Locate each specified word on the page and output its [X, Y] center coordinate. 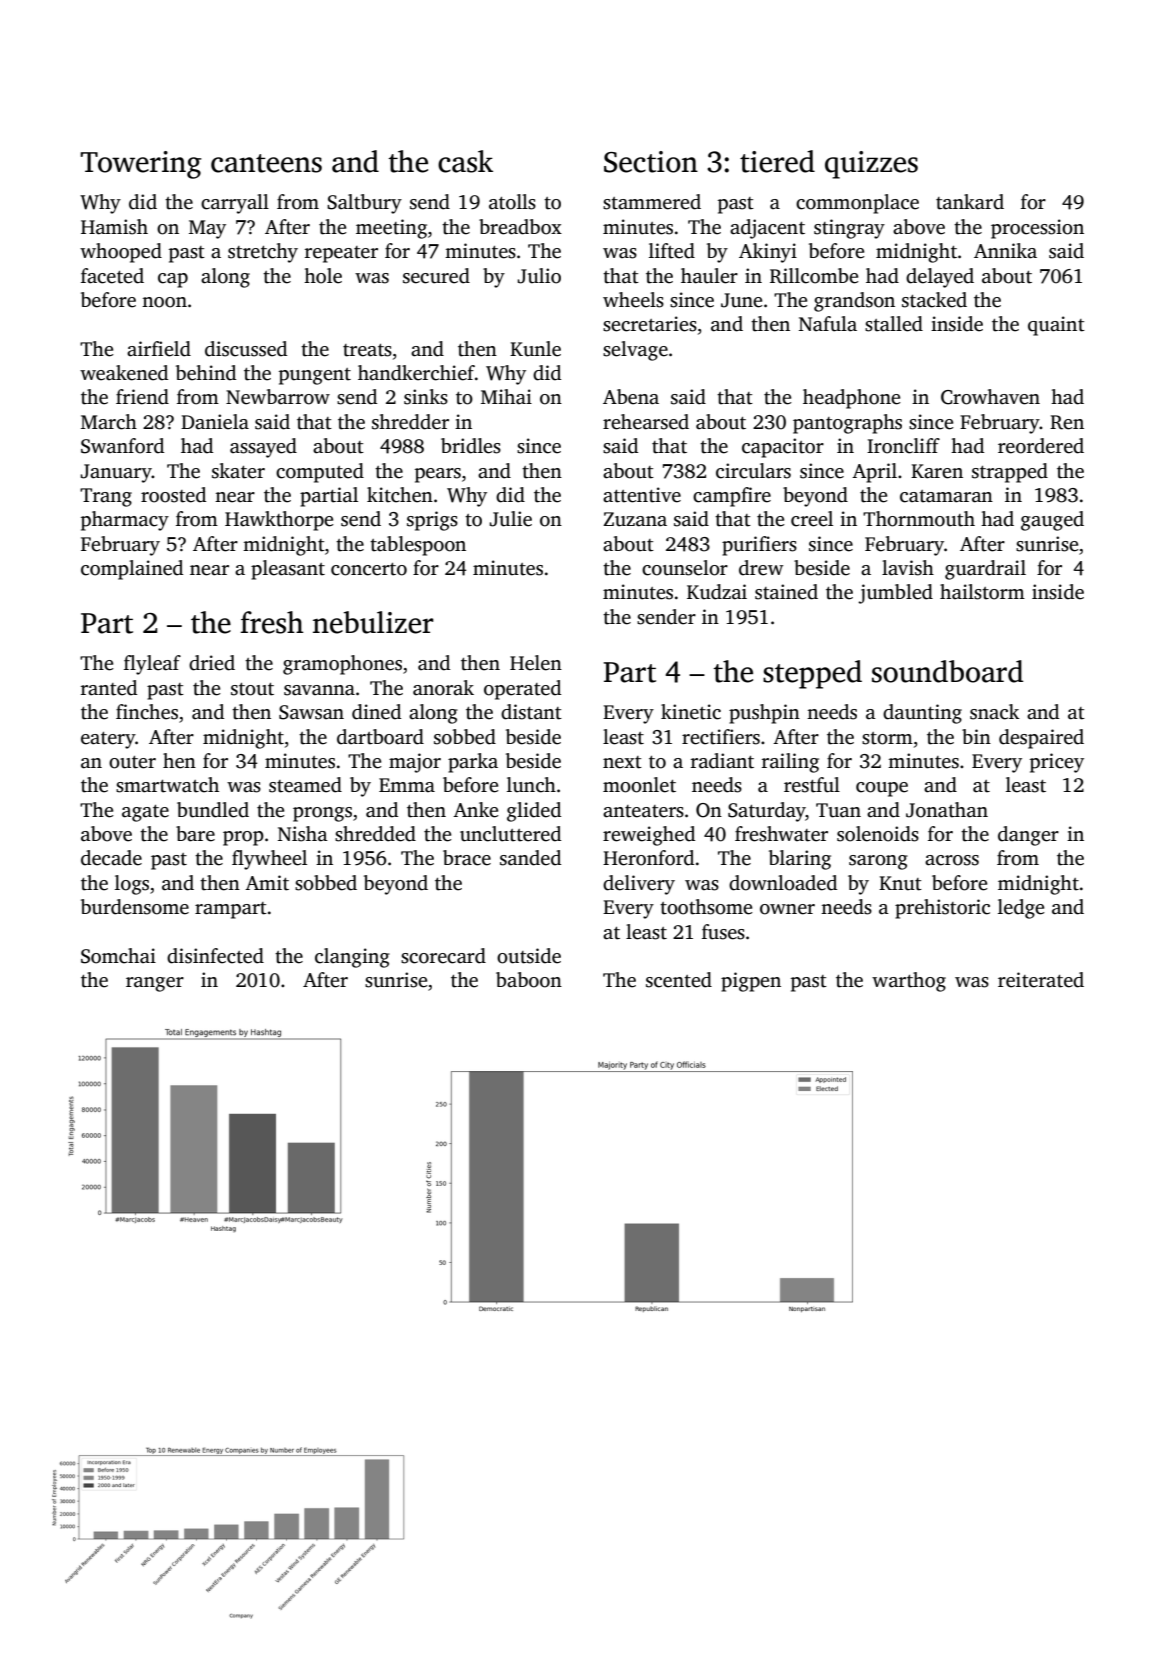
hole [323, 276]
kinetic [691, 712]
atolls [512, 202]
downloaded [783, 883]
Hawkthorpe [279, 521]
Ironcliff [903, 446]
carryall [235, 204]
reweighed [649, 836]
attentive [642, 495]
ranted [109, 688]
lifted [672, 251]
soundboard [947, 671]
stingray [849, 229]
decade [111, 858]
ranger [155, 984]
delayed [940, 278]
